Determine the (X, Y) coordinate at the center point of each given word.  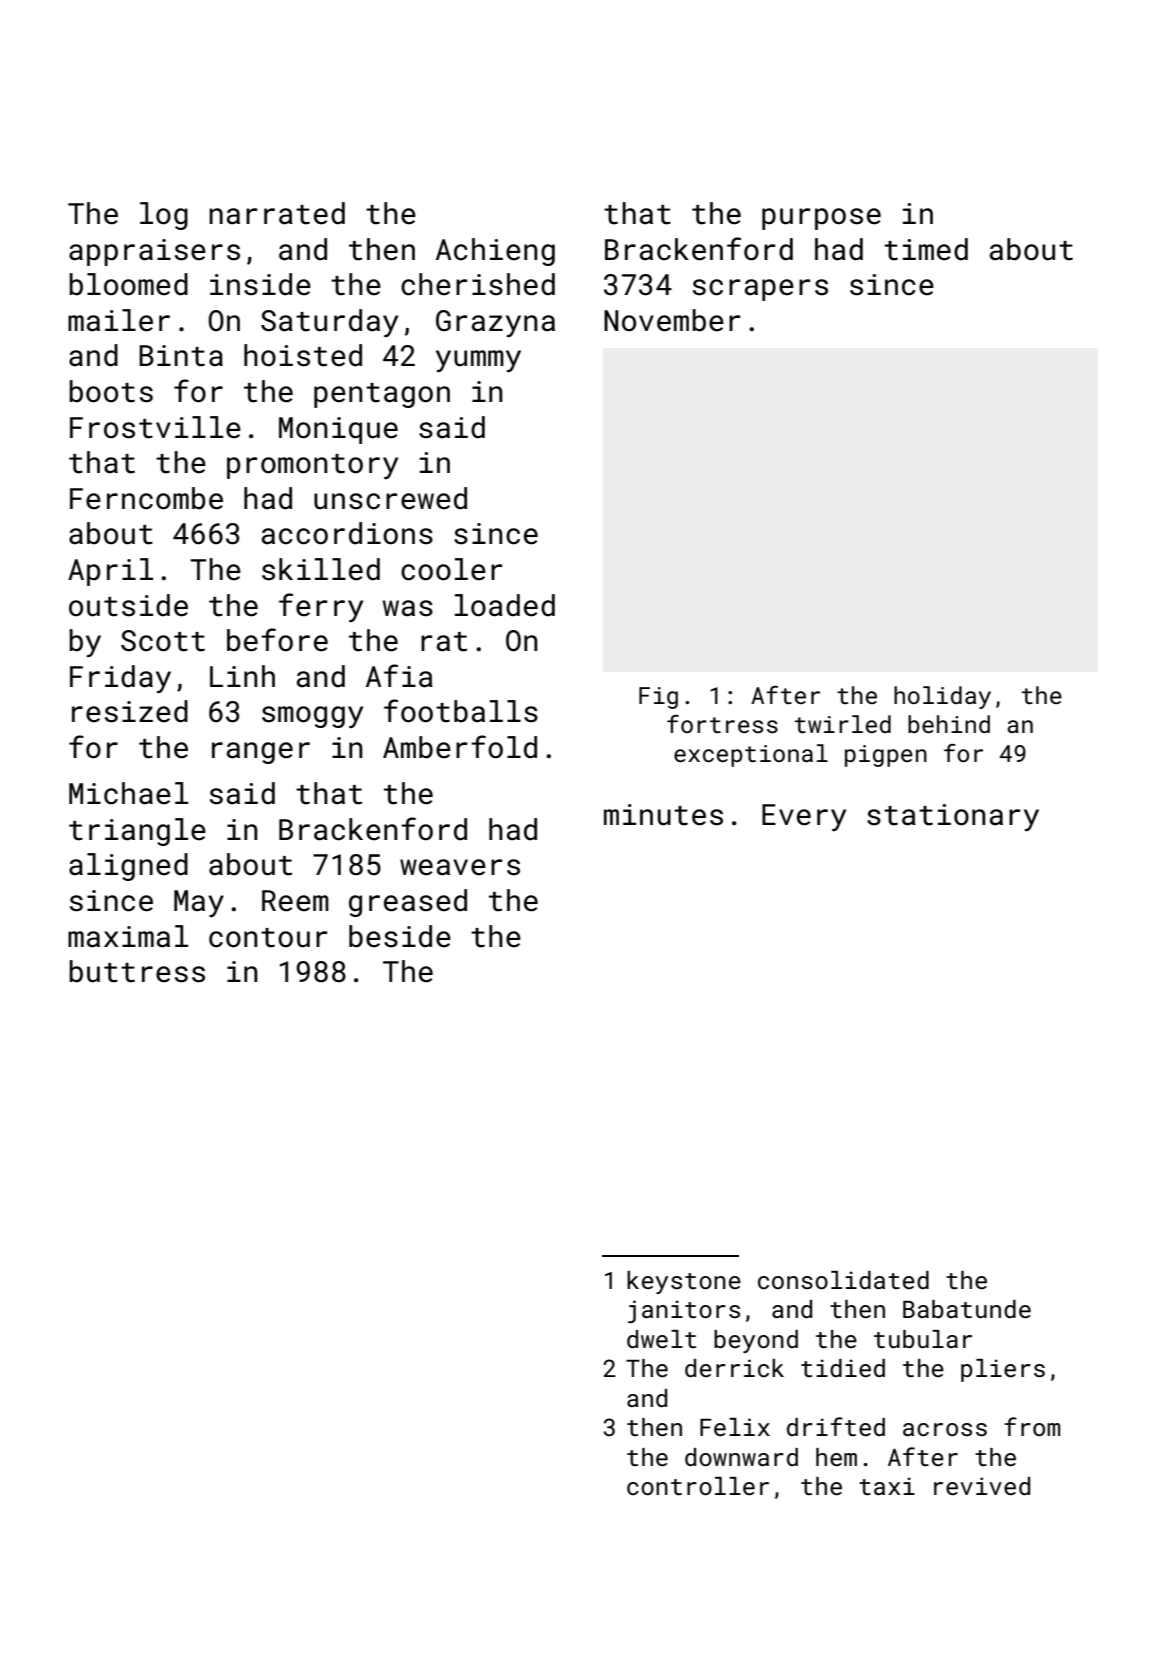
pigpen (886, 756)
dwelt (661, 1339)
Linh (242, 676)
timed (926, 249)
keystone (684, 1282)
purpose (821, 219)
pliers (1003, 1370)
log (164, 216)
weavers (460, 867)
